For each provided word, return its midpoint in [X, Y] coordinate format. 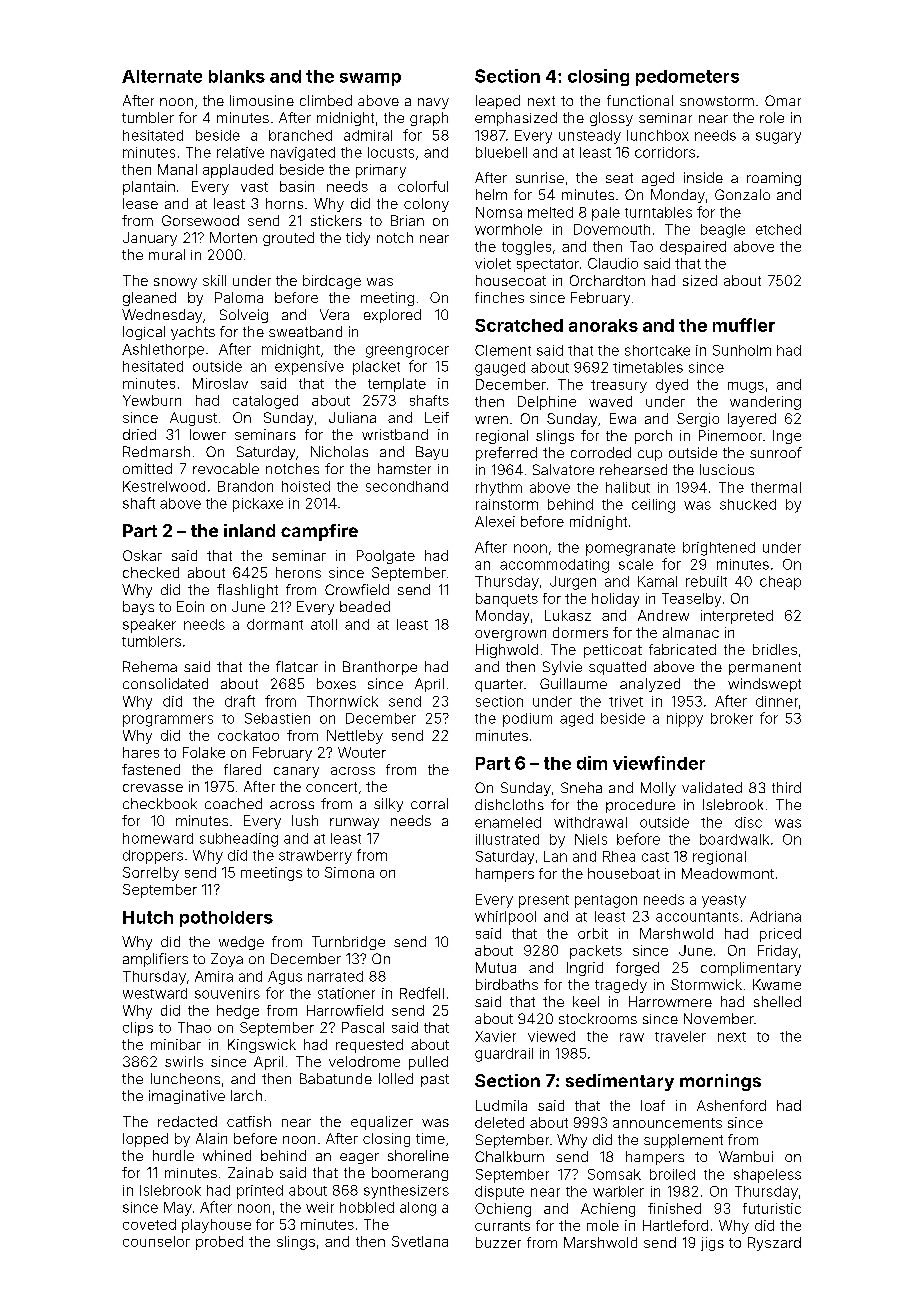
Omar [783, 100]
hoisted [306, 486]
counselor [156, 1241]
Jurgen [573, 583]
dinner [777, 701]
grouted [288, 239]
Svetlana [420, 1241]
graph [429, 119]
